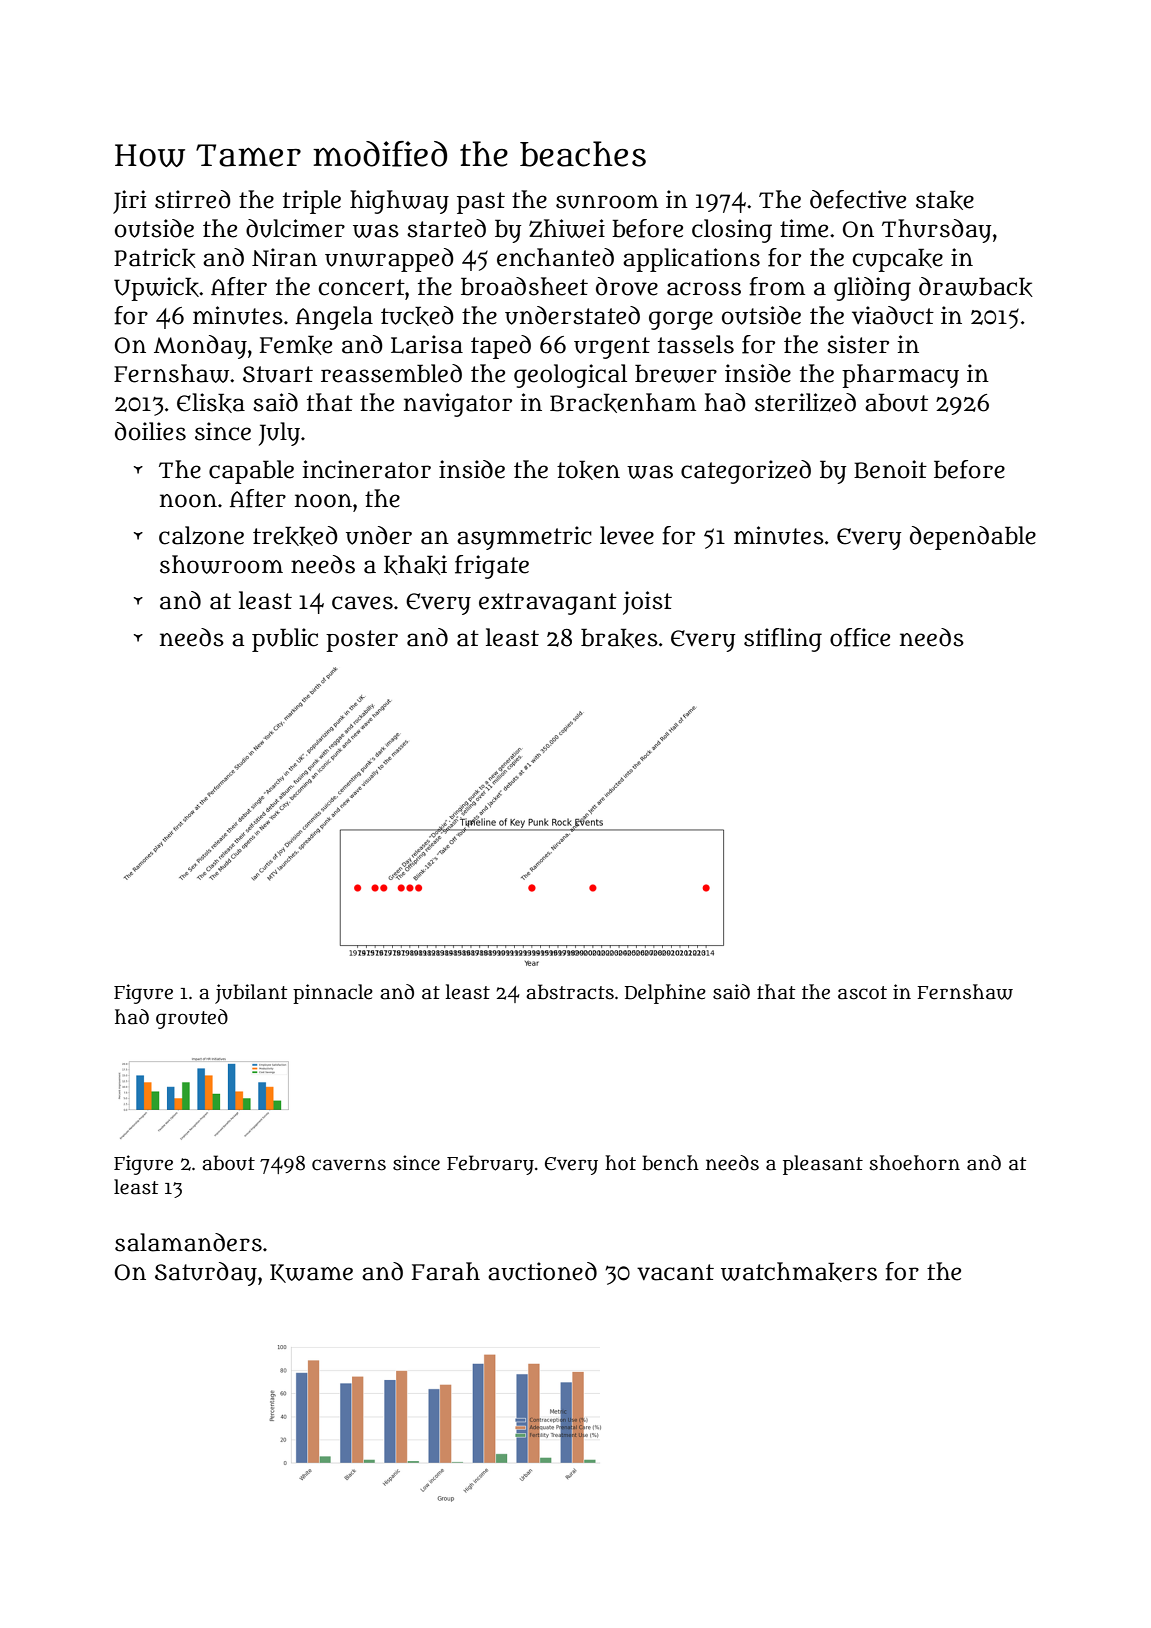 The width and height of the screenshot is (1151, 1628). Describe the element at coordinates (192, 1019) in the screenshot. I see `grouted` at that location.
